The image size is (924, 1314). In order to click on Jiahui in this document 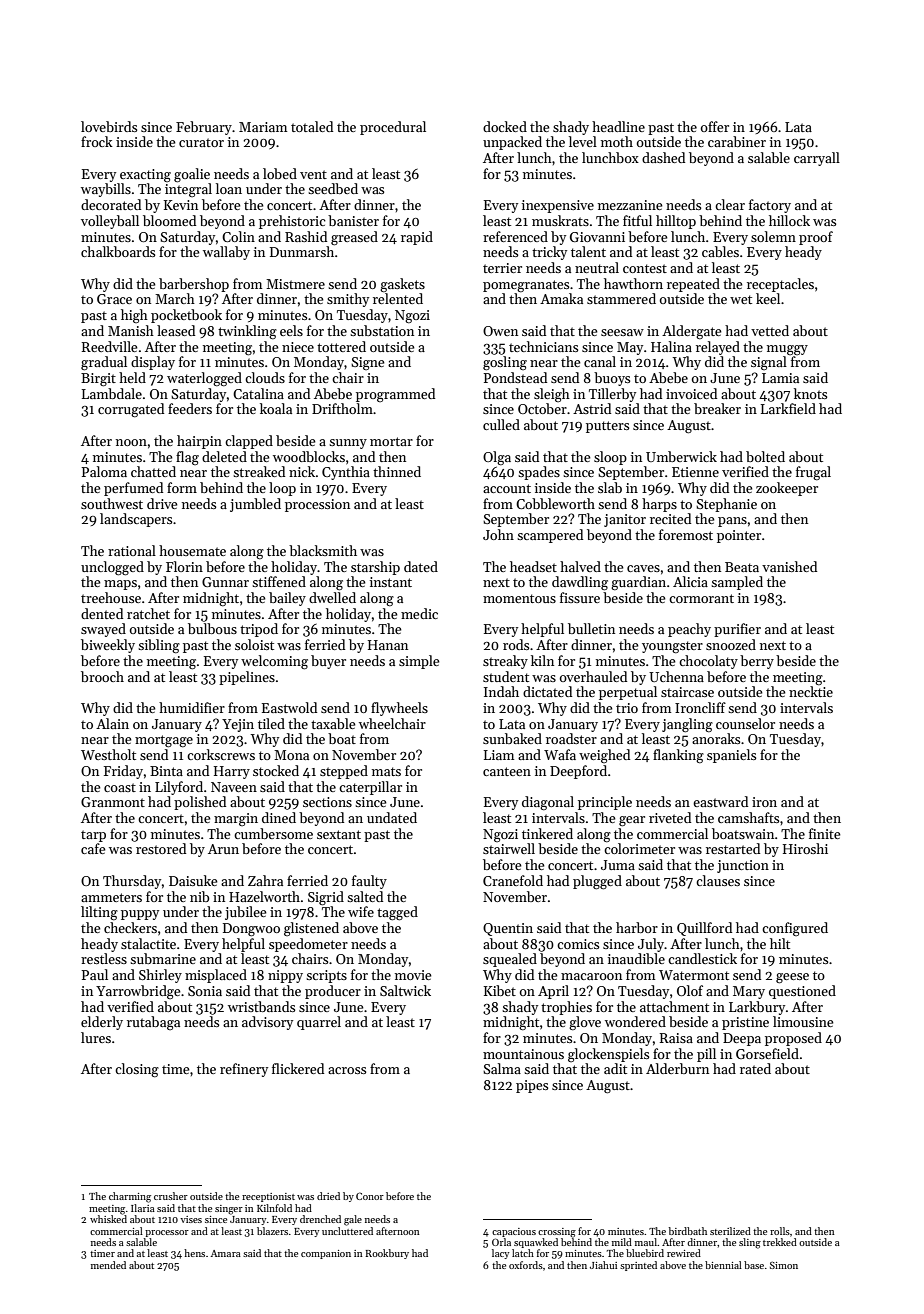, I will do `click(603, 1265)`.
